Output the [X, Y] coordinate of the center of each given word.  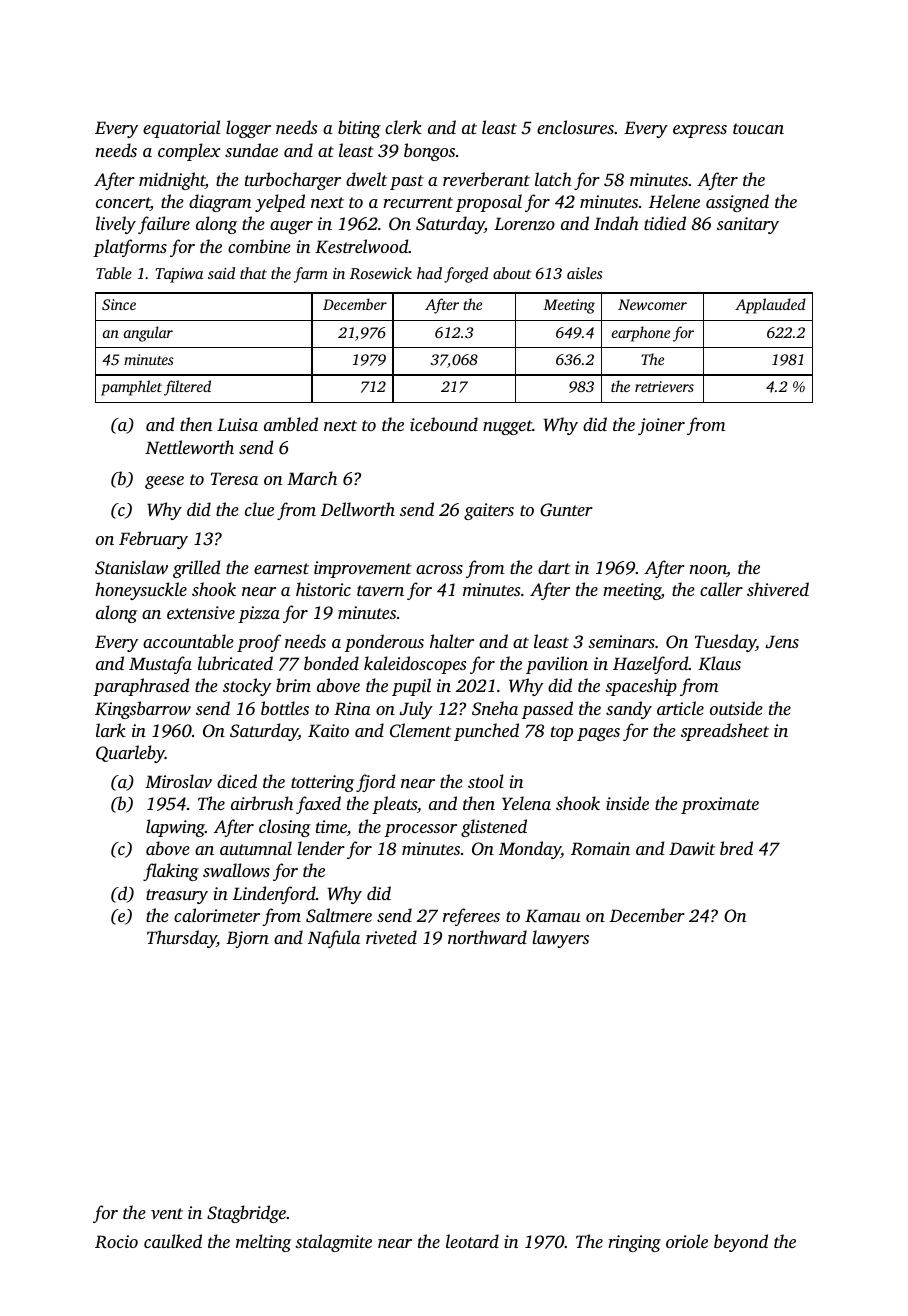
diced [237, 781]
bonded [331, 663]
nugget [507, 427]
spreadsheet [725, 732]
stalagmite [333, 1243]
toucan [758, 128]
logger [248, 129]
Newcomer [652, 304]
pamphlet [131, 388]
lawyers [560, 939]
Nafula [334, 939]
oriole [687, 1241]
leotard [472, 1241]
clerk [403, 127]
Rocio [116, 1242]
